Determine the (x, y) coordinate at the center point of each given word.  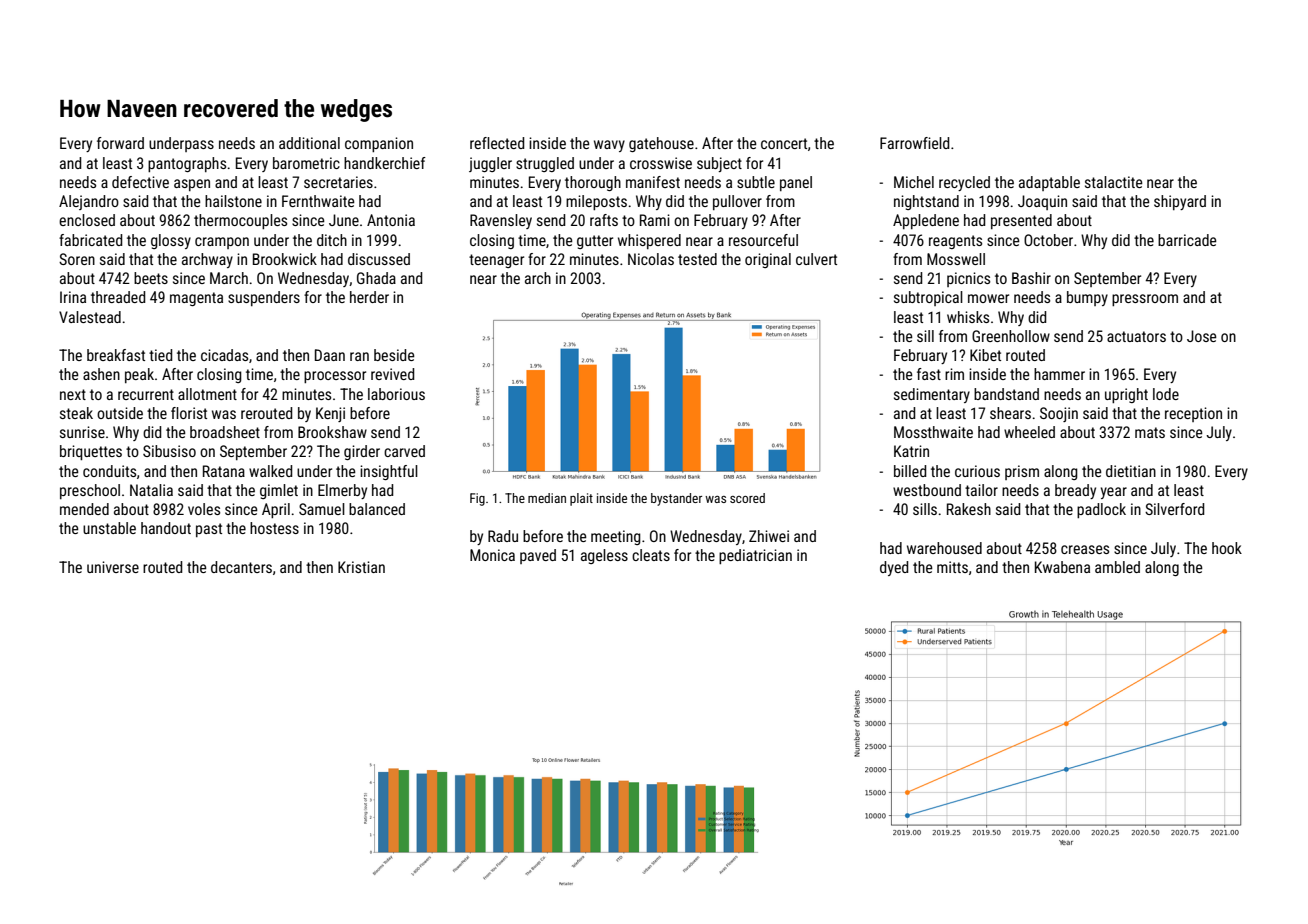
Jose (1202, 336)
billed (910, 471)
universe (113, 567)
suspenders (264, 298)
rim (954, 374)
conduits (109, 471)
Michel (914, 182)
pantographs (187, 164)
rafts (604, 220)
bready (1075, 491)
